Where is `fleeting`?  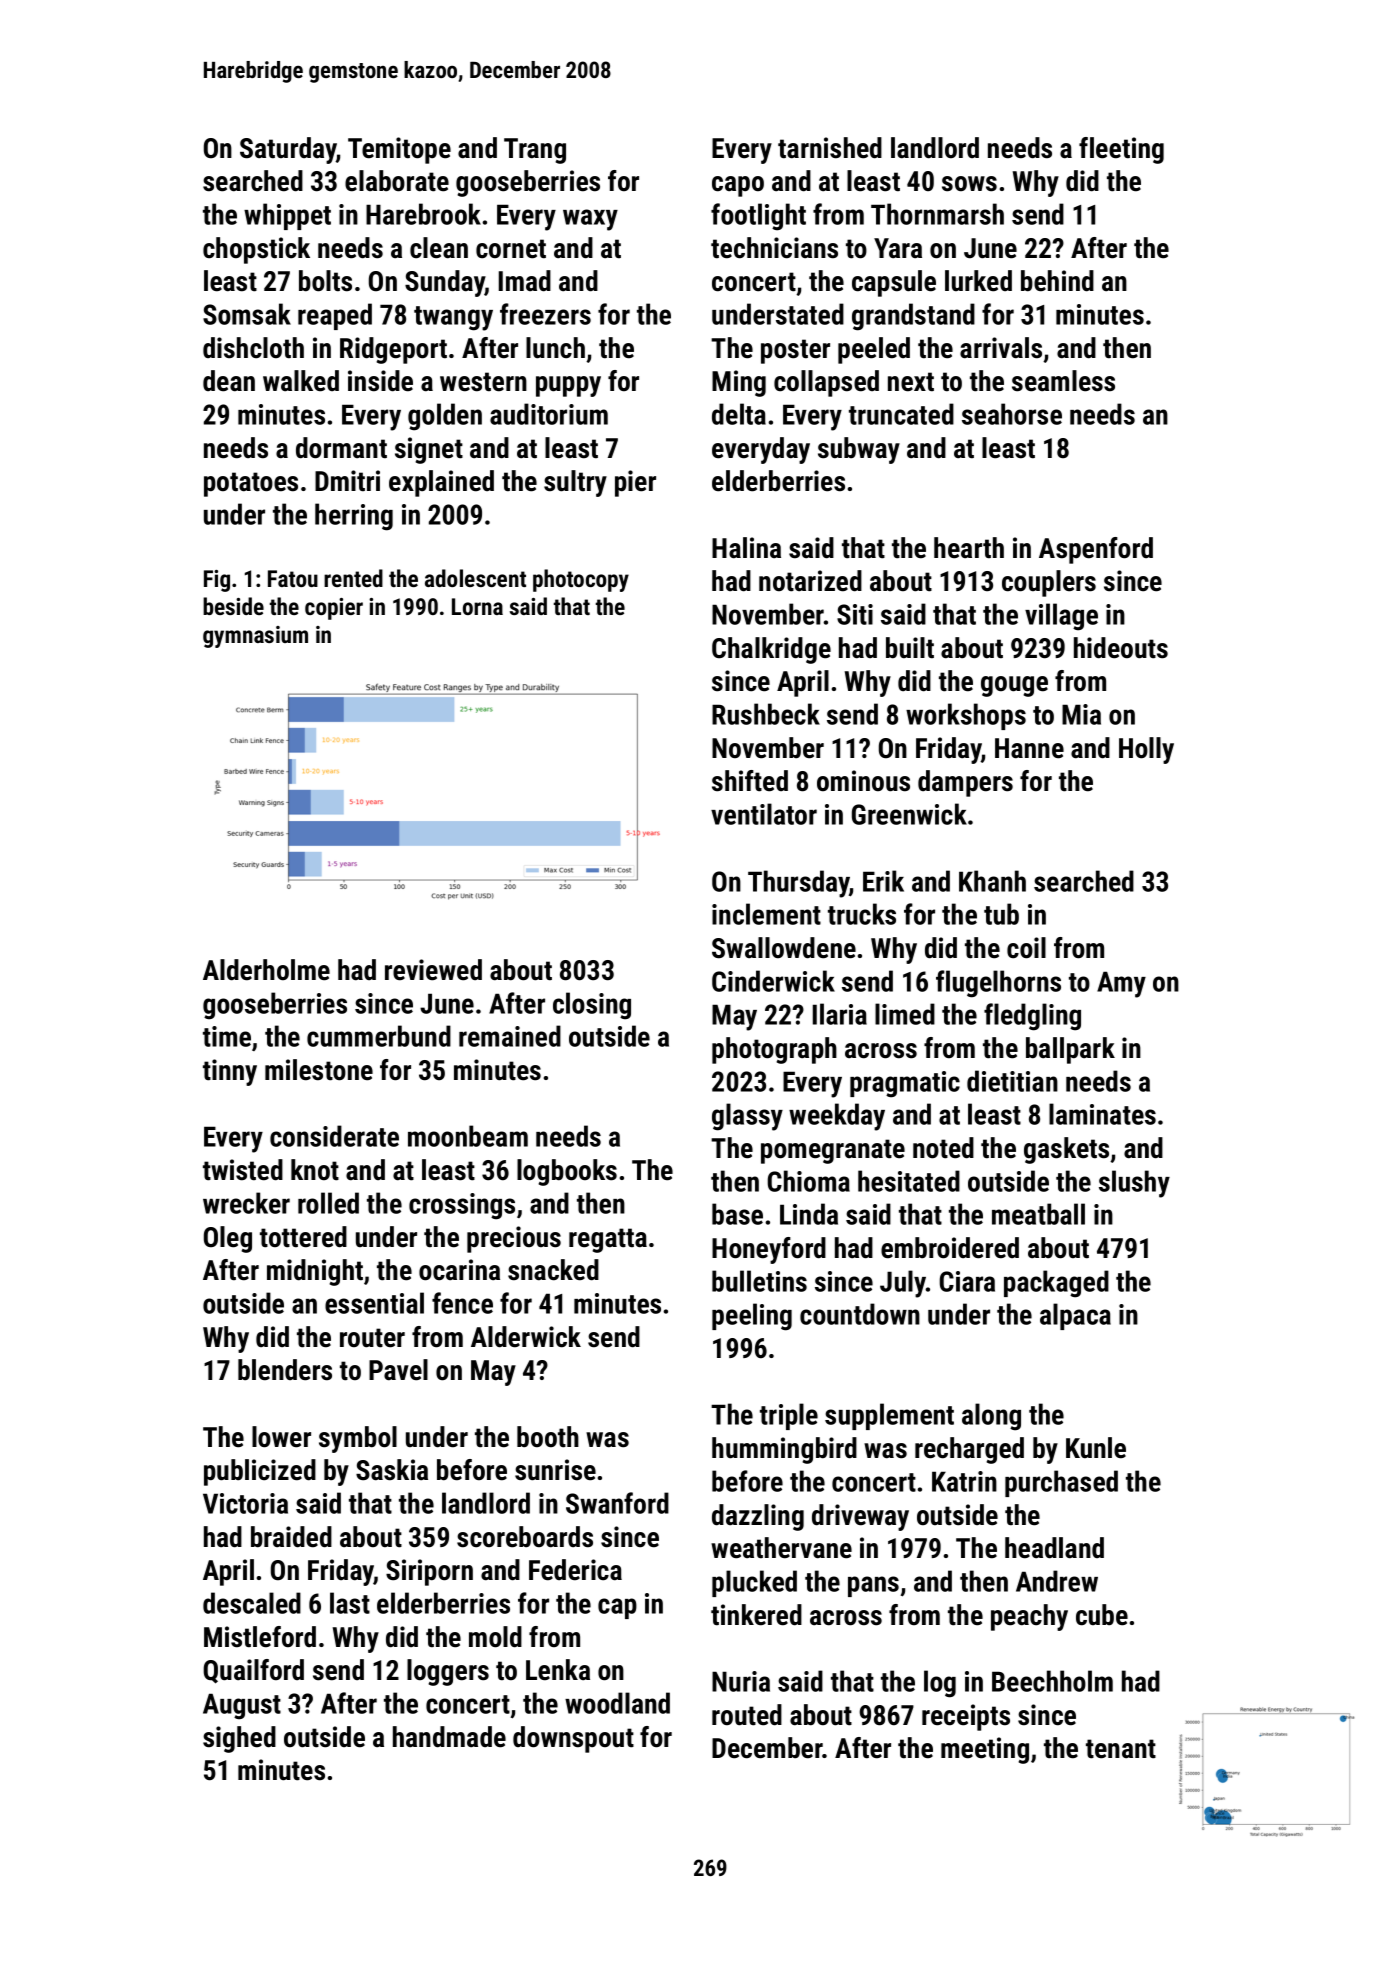 fleeting is located at coordinates (1121, 150).
